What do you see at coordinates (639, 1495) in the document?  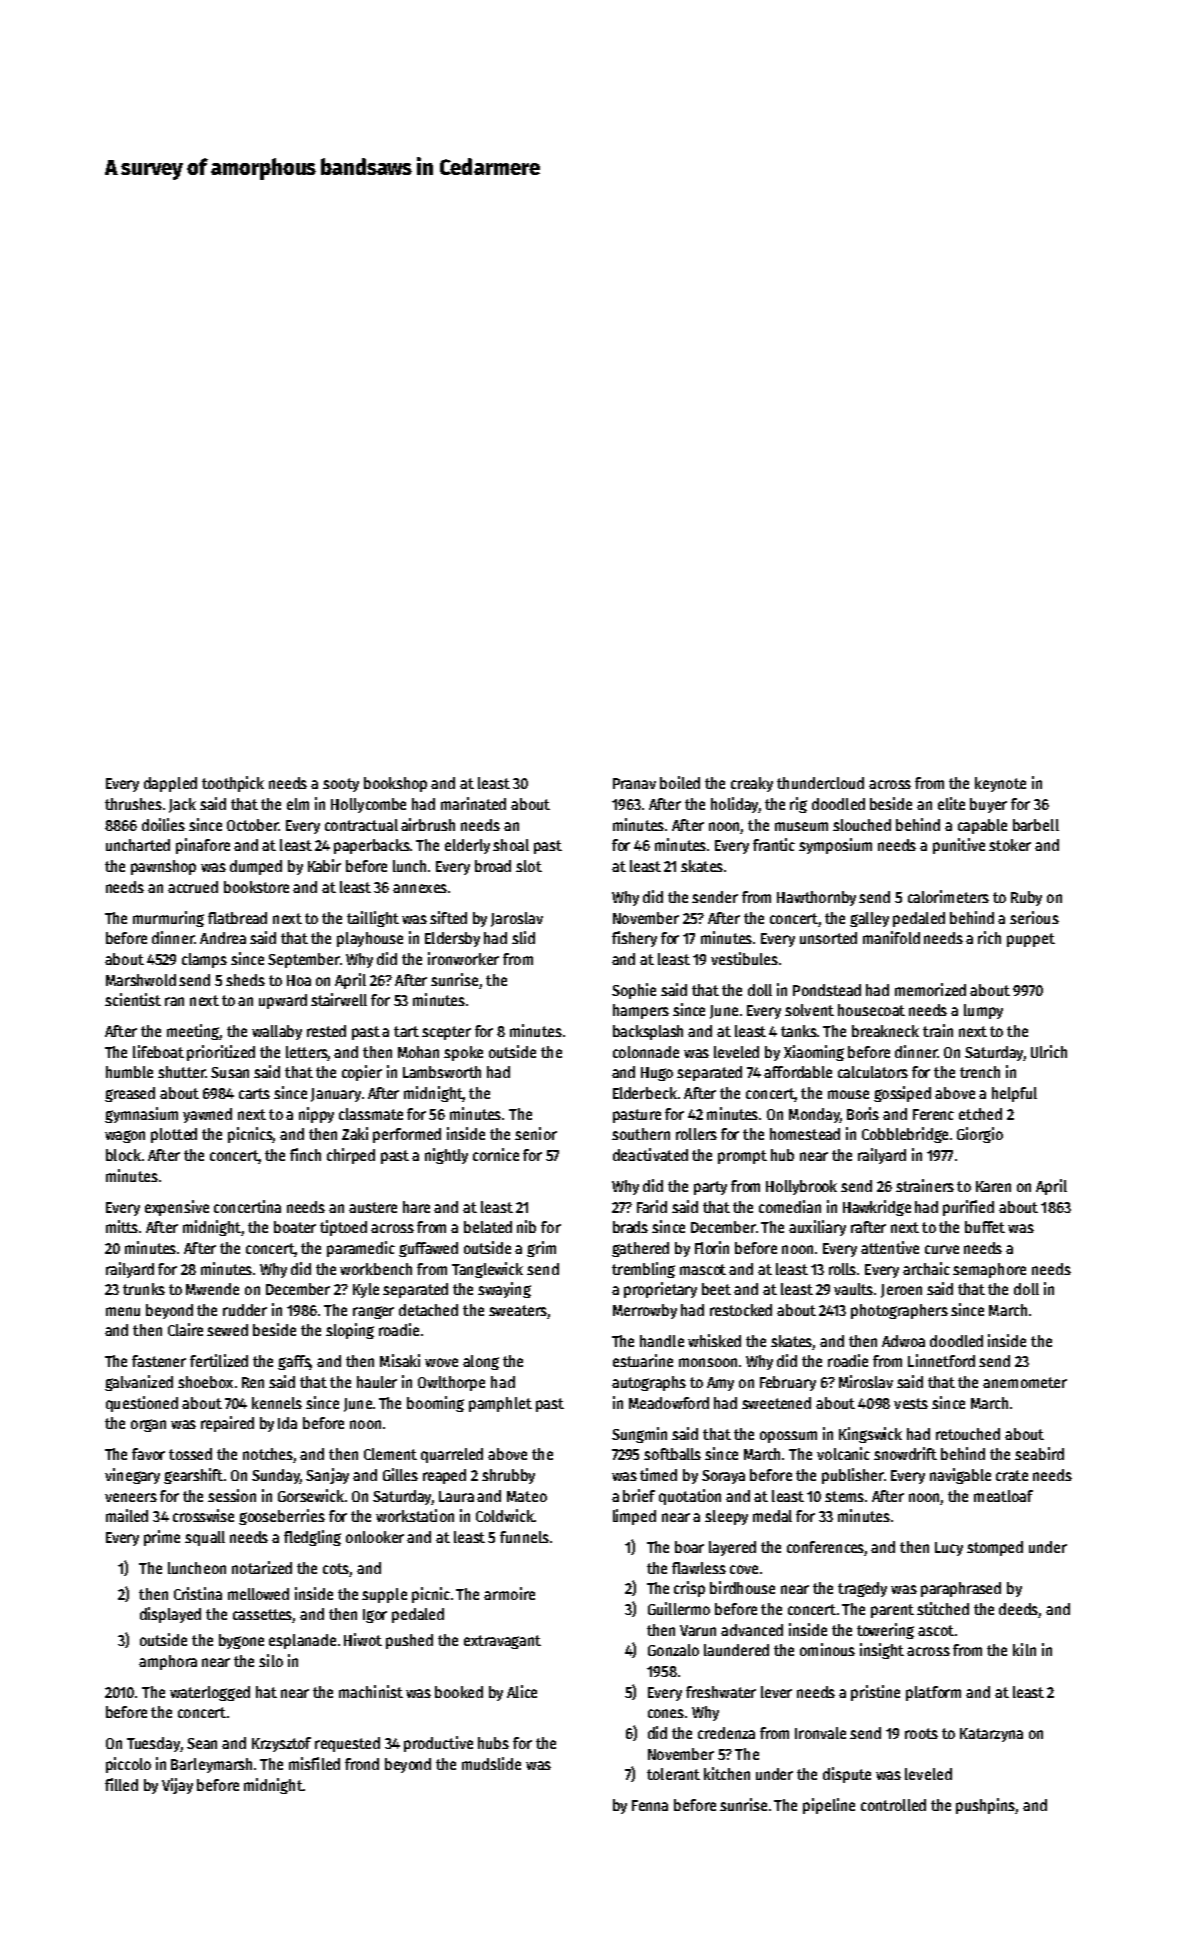 I see `brief` at bounding box center [639, 1495].
